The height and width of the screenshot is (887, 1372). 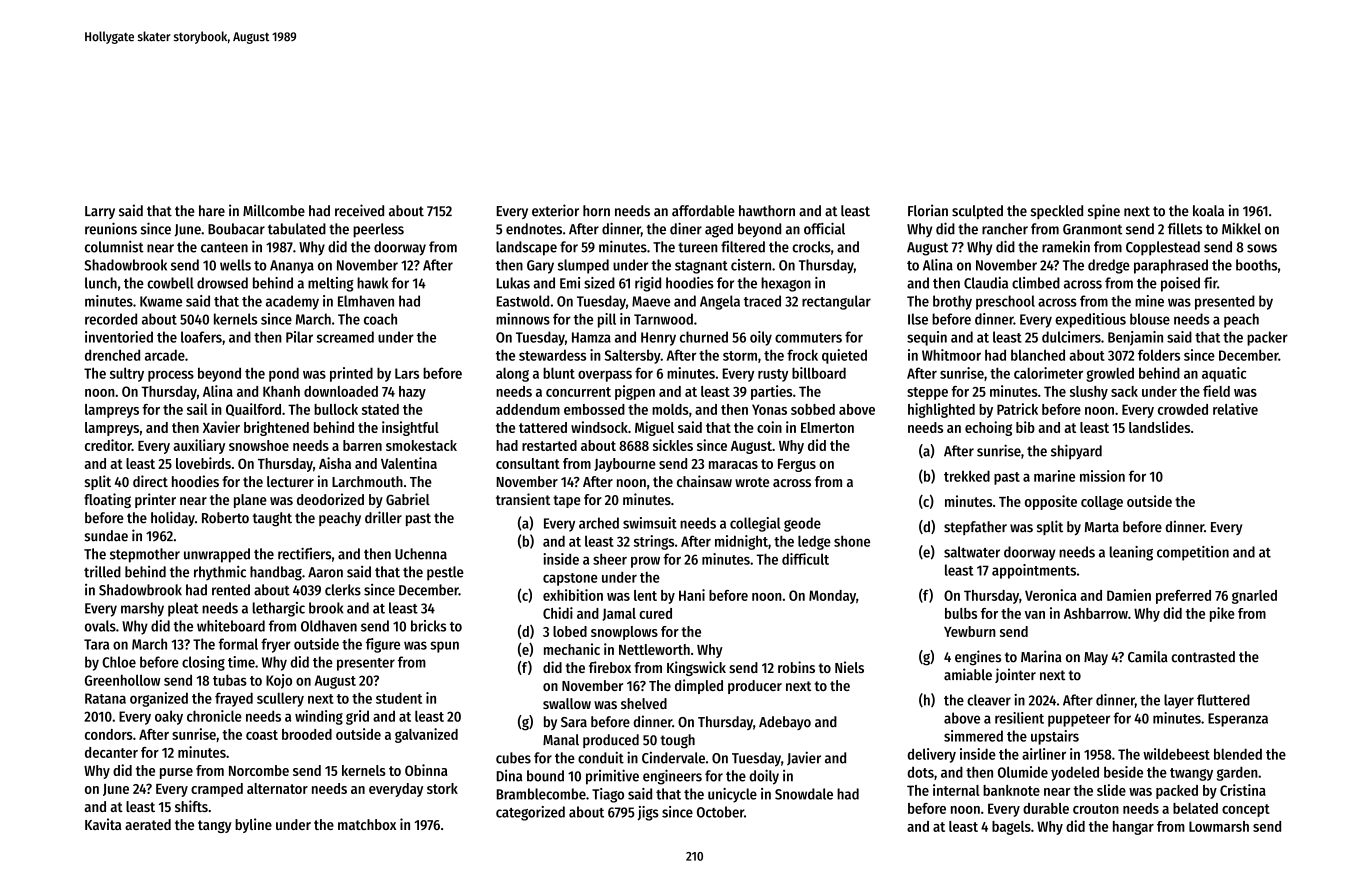 I want to click on tough, so click(x=678, y=741).
